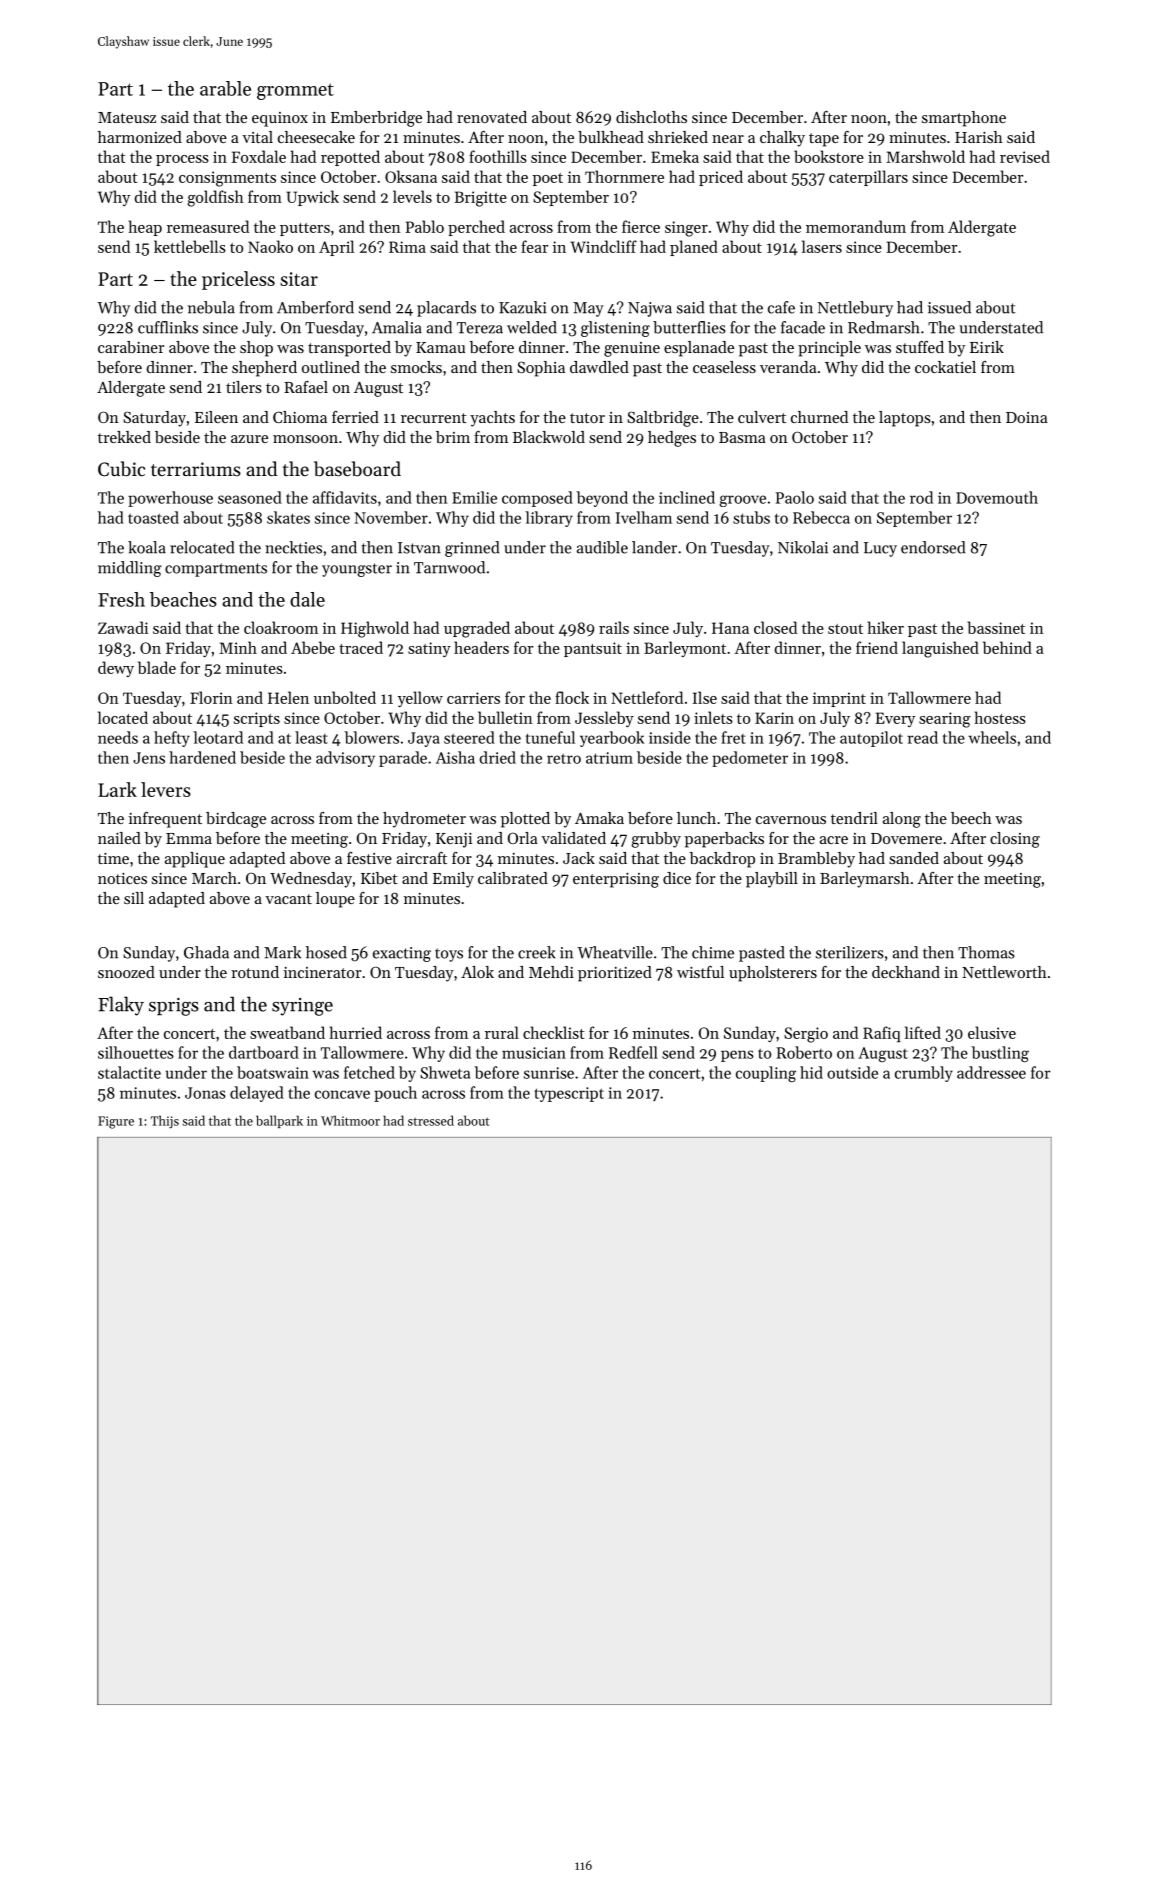  What do you see at coordinates (1025, 156) in the screenshot?
I see `revised` at bounding box center [1025, 156].
